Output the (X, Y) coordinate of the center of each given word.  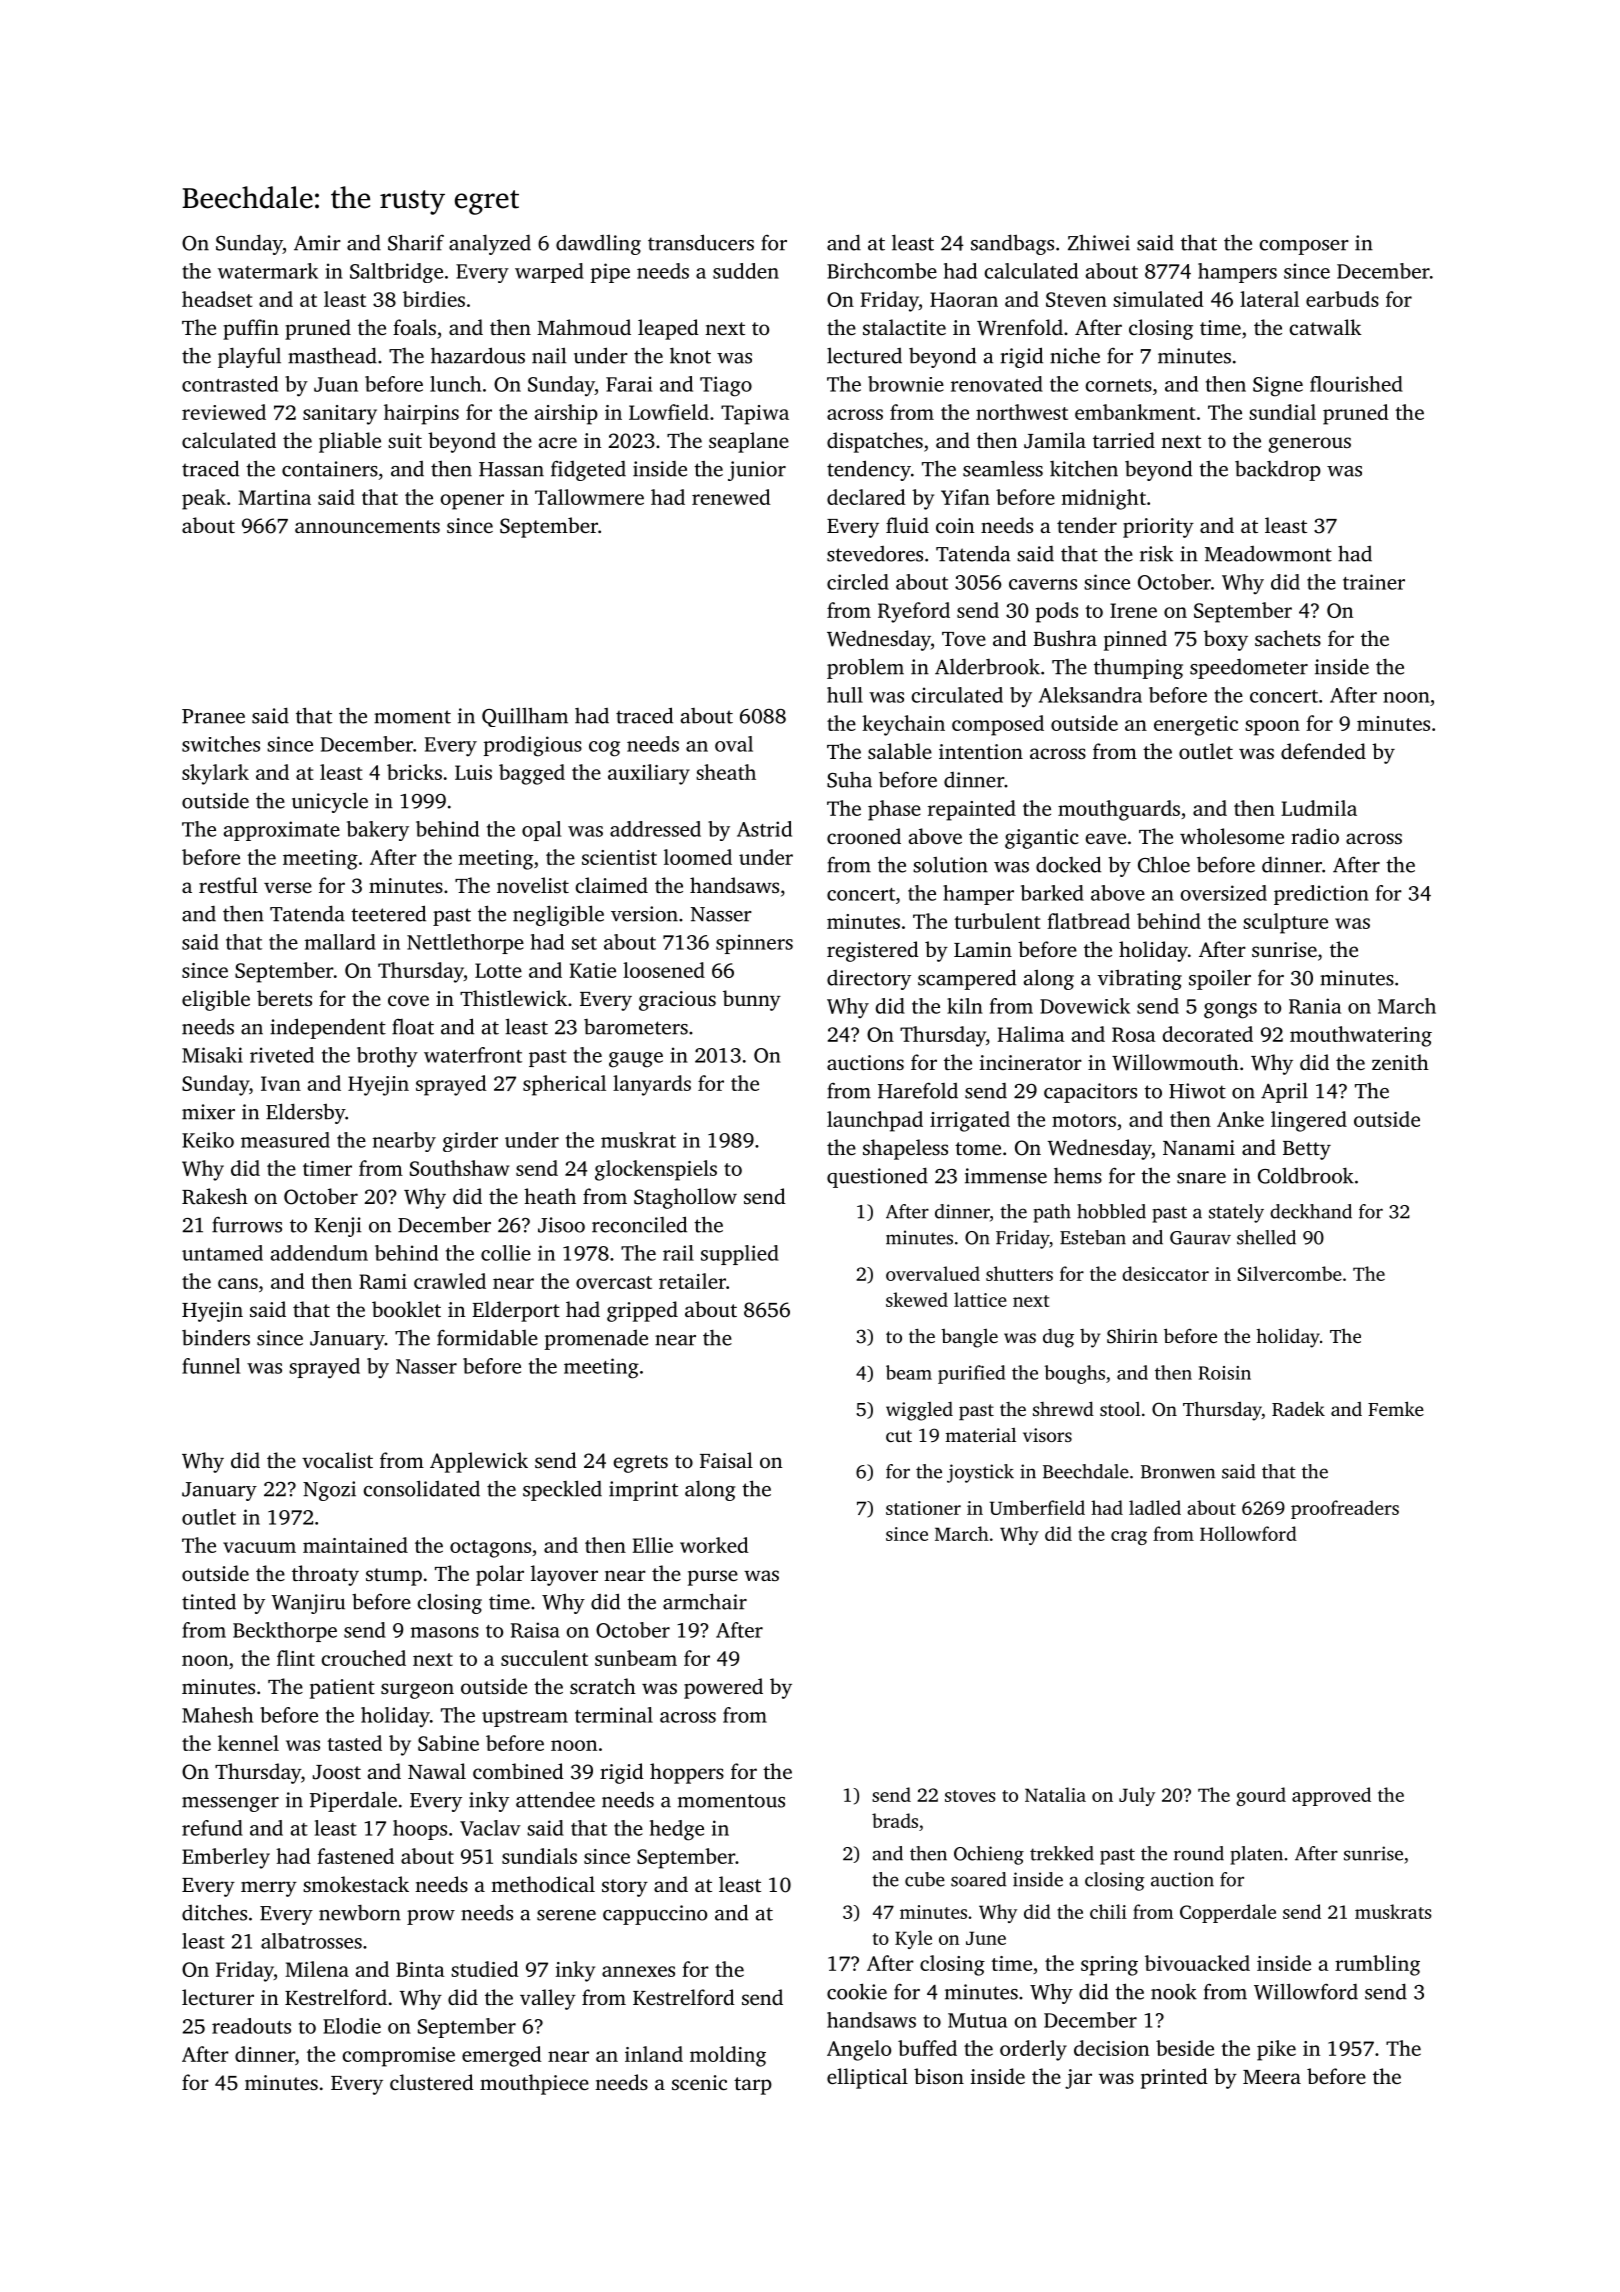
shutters (1019, 1273)
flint (296, 1658)
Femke (1396, 1408)
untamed (222, 1253)
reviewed (224, 412)
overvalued (933, 1273)
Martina (274, 497)
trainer (1374, 582)
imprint (643, 1491)
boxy (1226, 640)
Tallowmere (589, 497)
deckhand (1311, 1211)
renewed (731, 497)
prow (431, 1917)
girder (470, 1142)
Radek (1298, 1409)
